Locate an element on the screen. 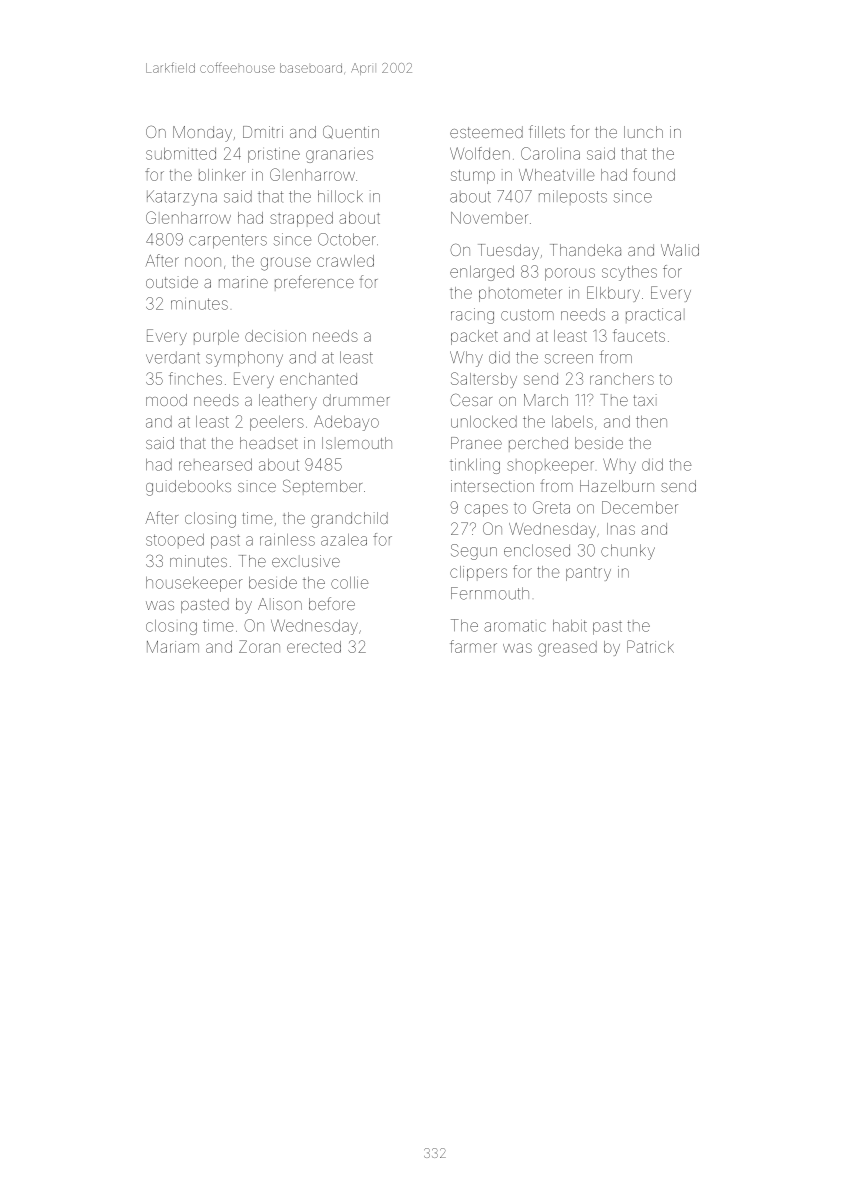  pantry is located at coordinates (588, 574).
